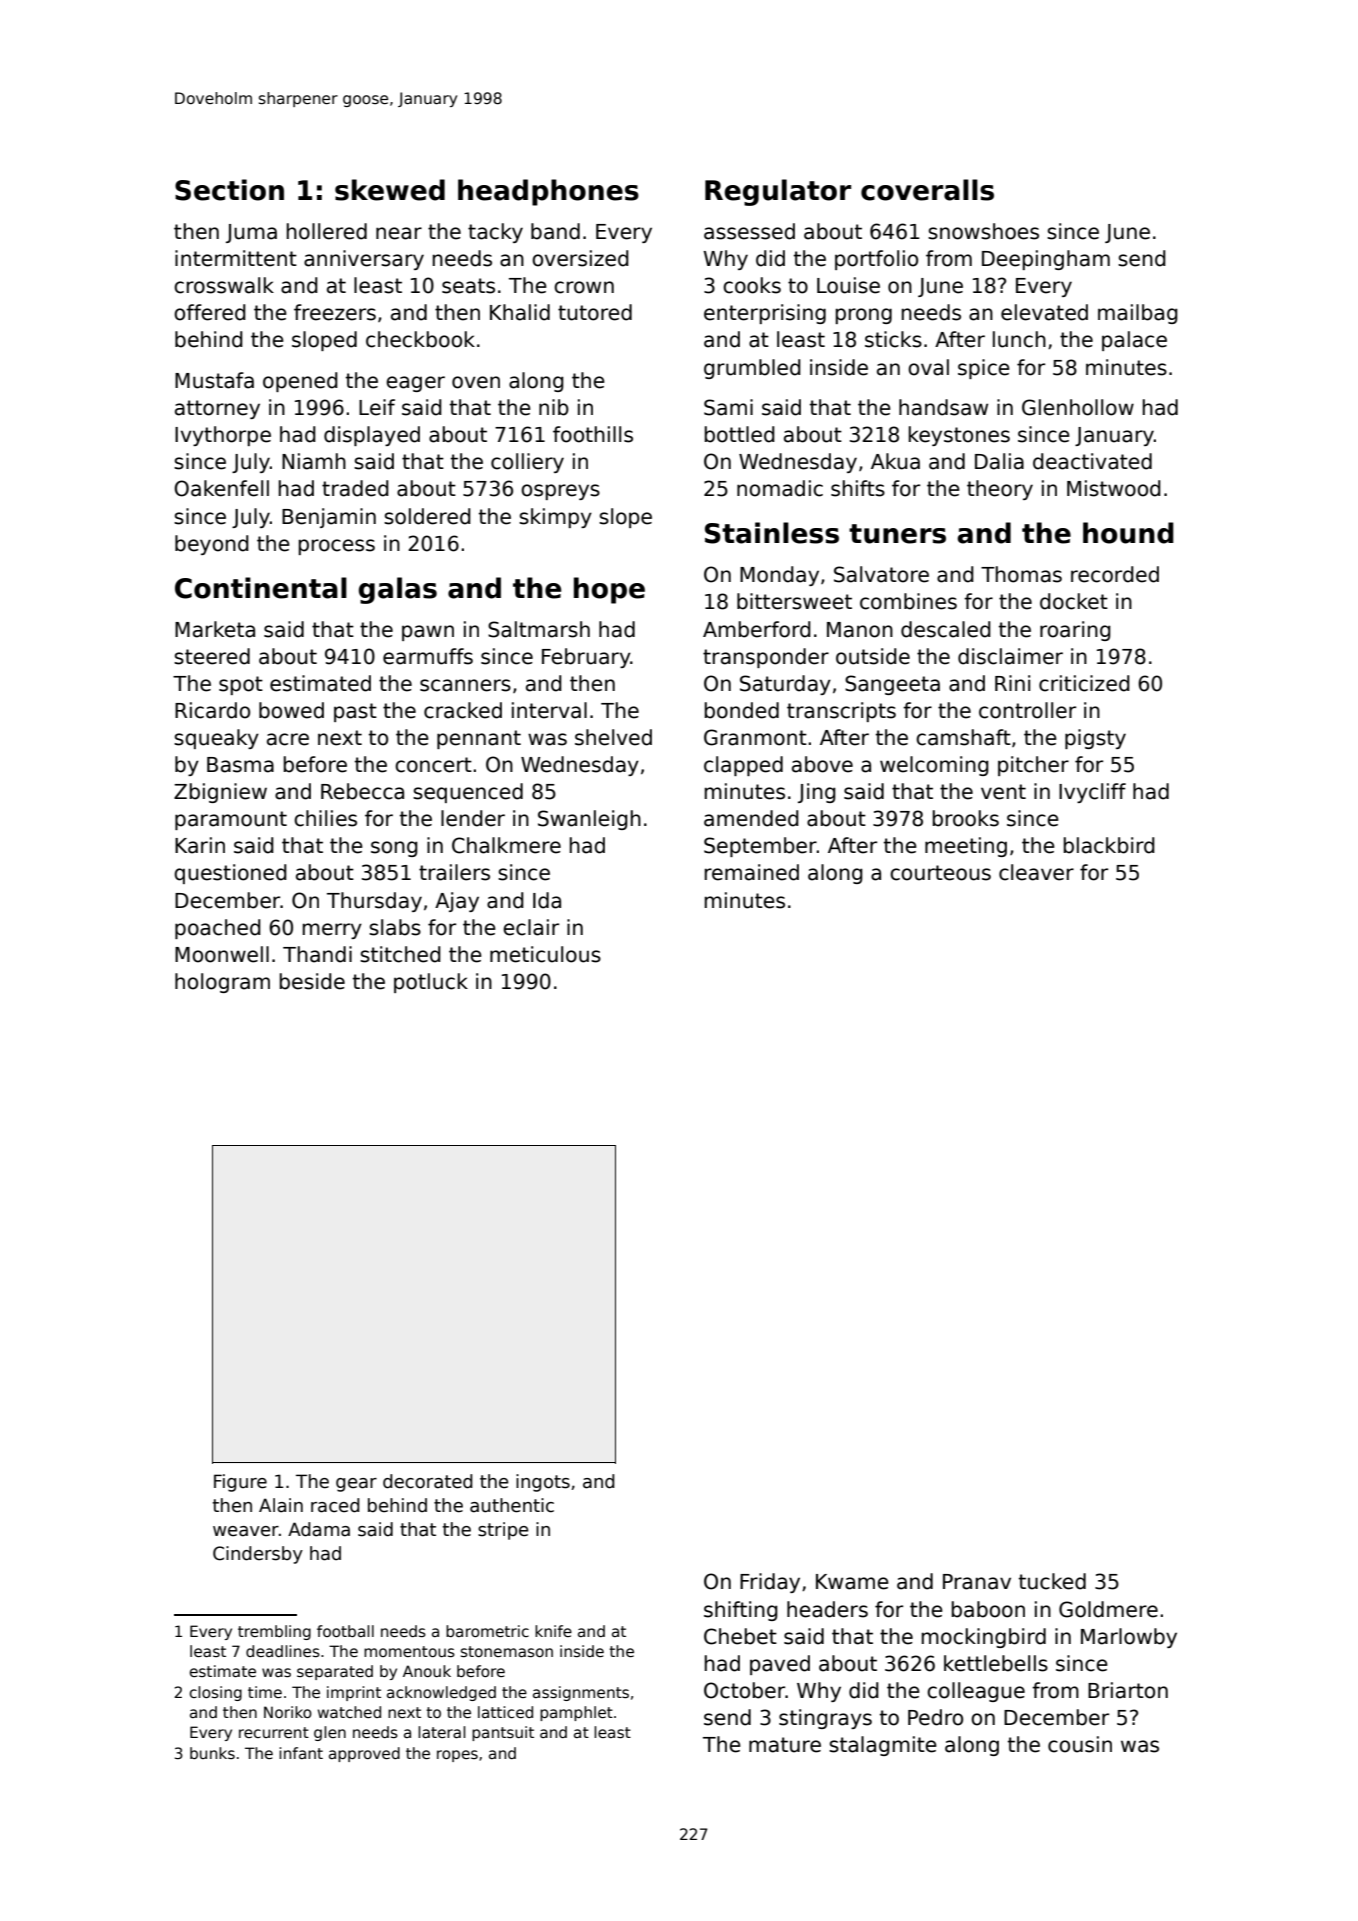 The width and height of the screenshot is (1358, 1921). I want to click on hope, so click(609, 590).
